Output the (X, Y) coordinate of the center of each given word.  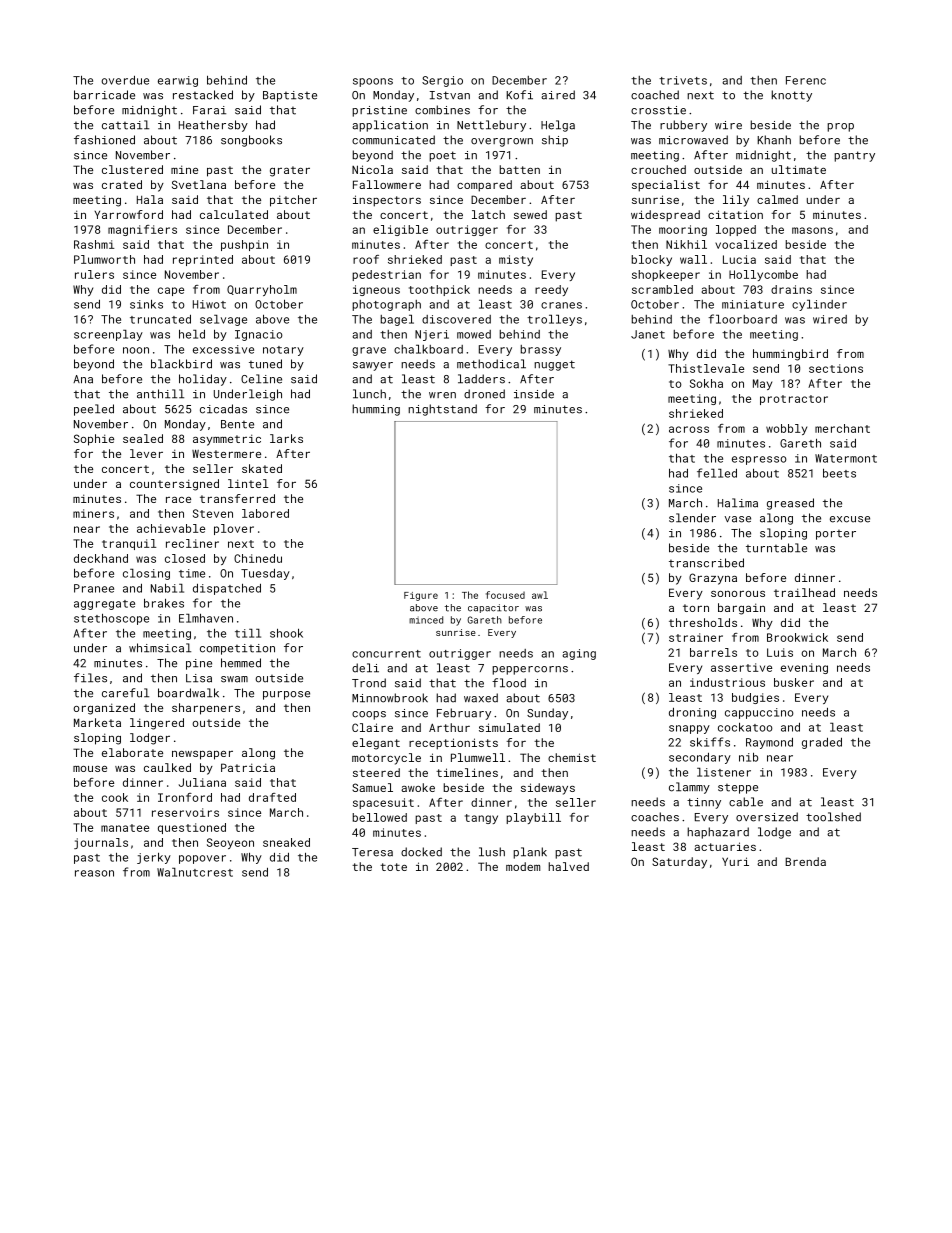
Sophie (94, 440)
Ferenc (806, 80)
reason (94, 873)
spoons (373, 82)
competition (237, 649)
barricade (104, 95)
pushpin (244, 245)
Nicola (372, 169)
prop (840, 127)
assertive (741, 667)
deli (365, 668)
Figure (421, 596)
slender (692, 518)
